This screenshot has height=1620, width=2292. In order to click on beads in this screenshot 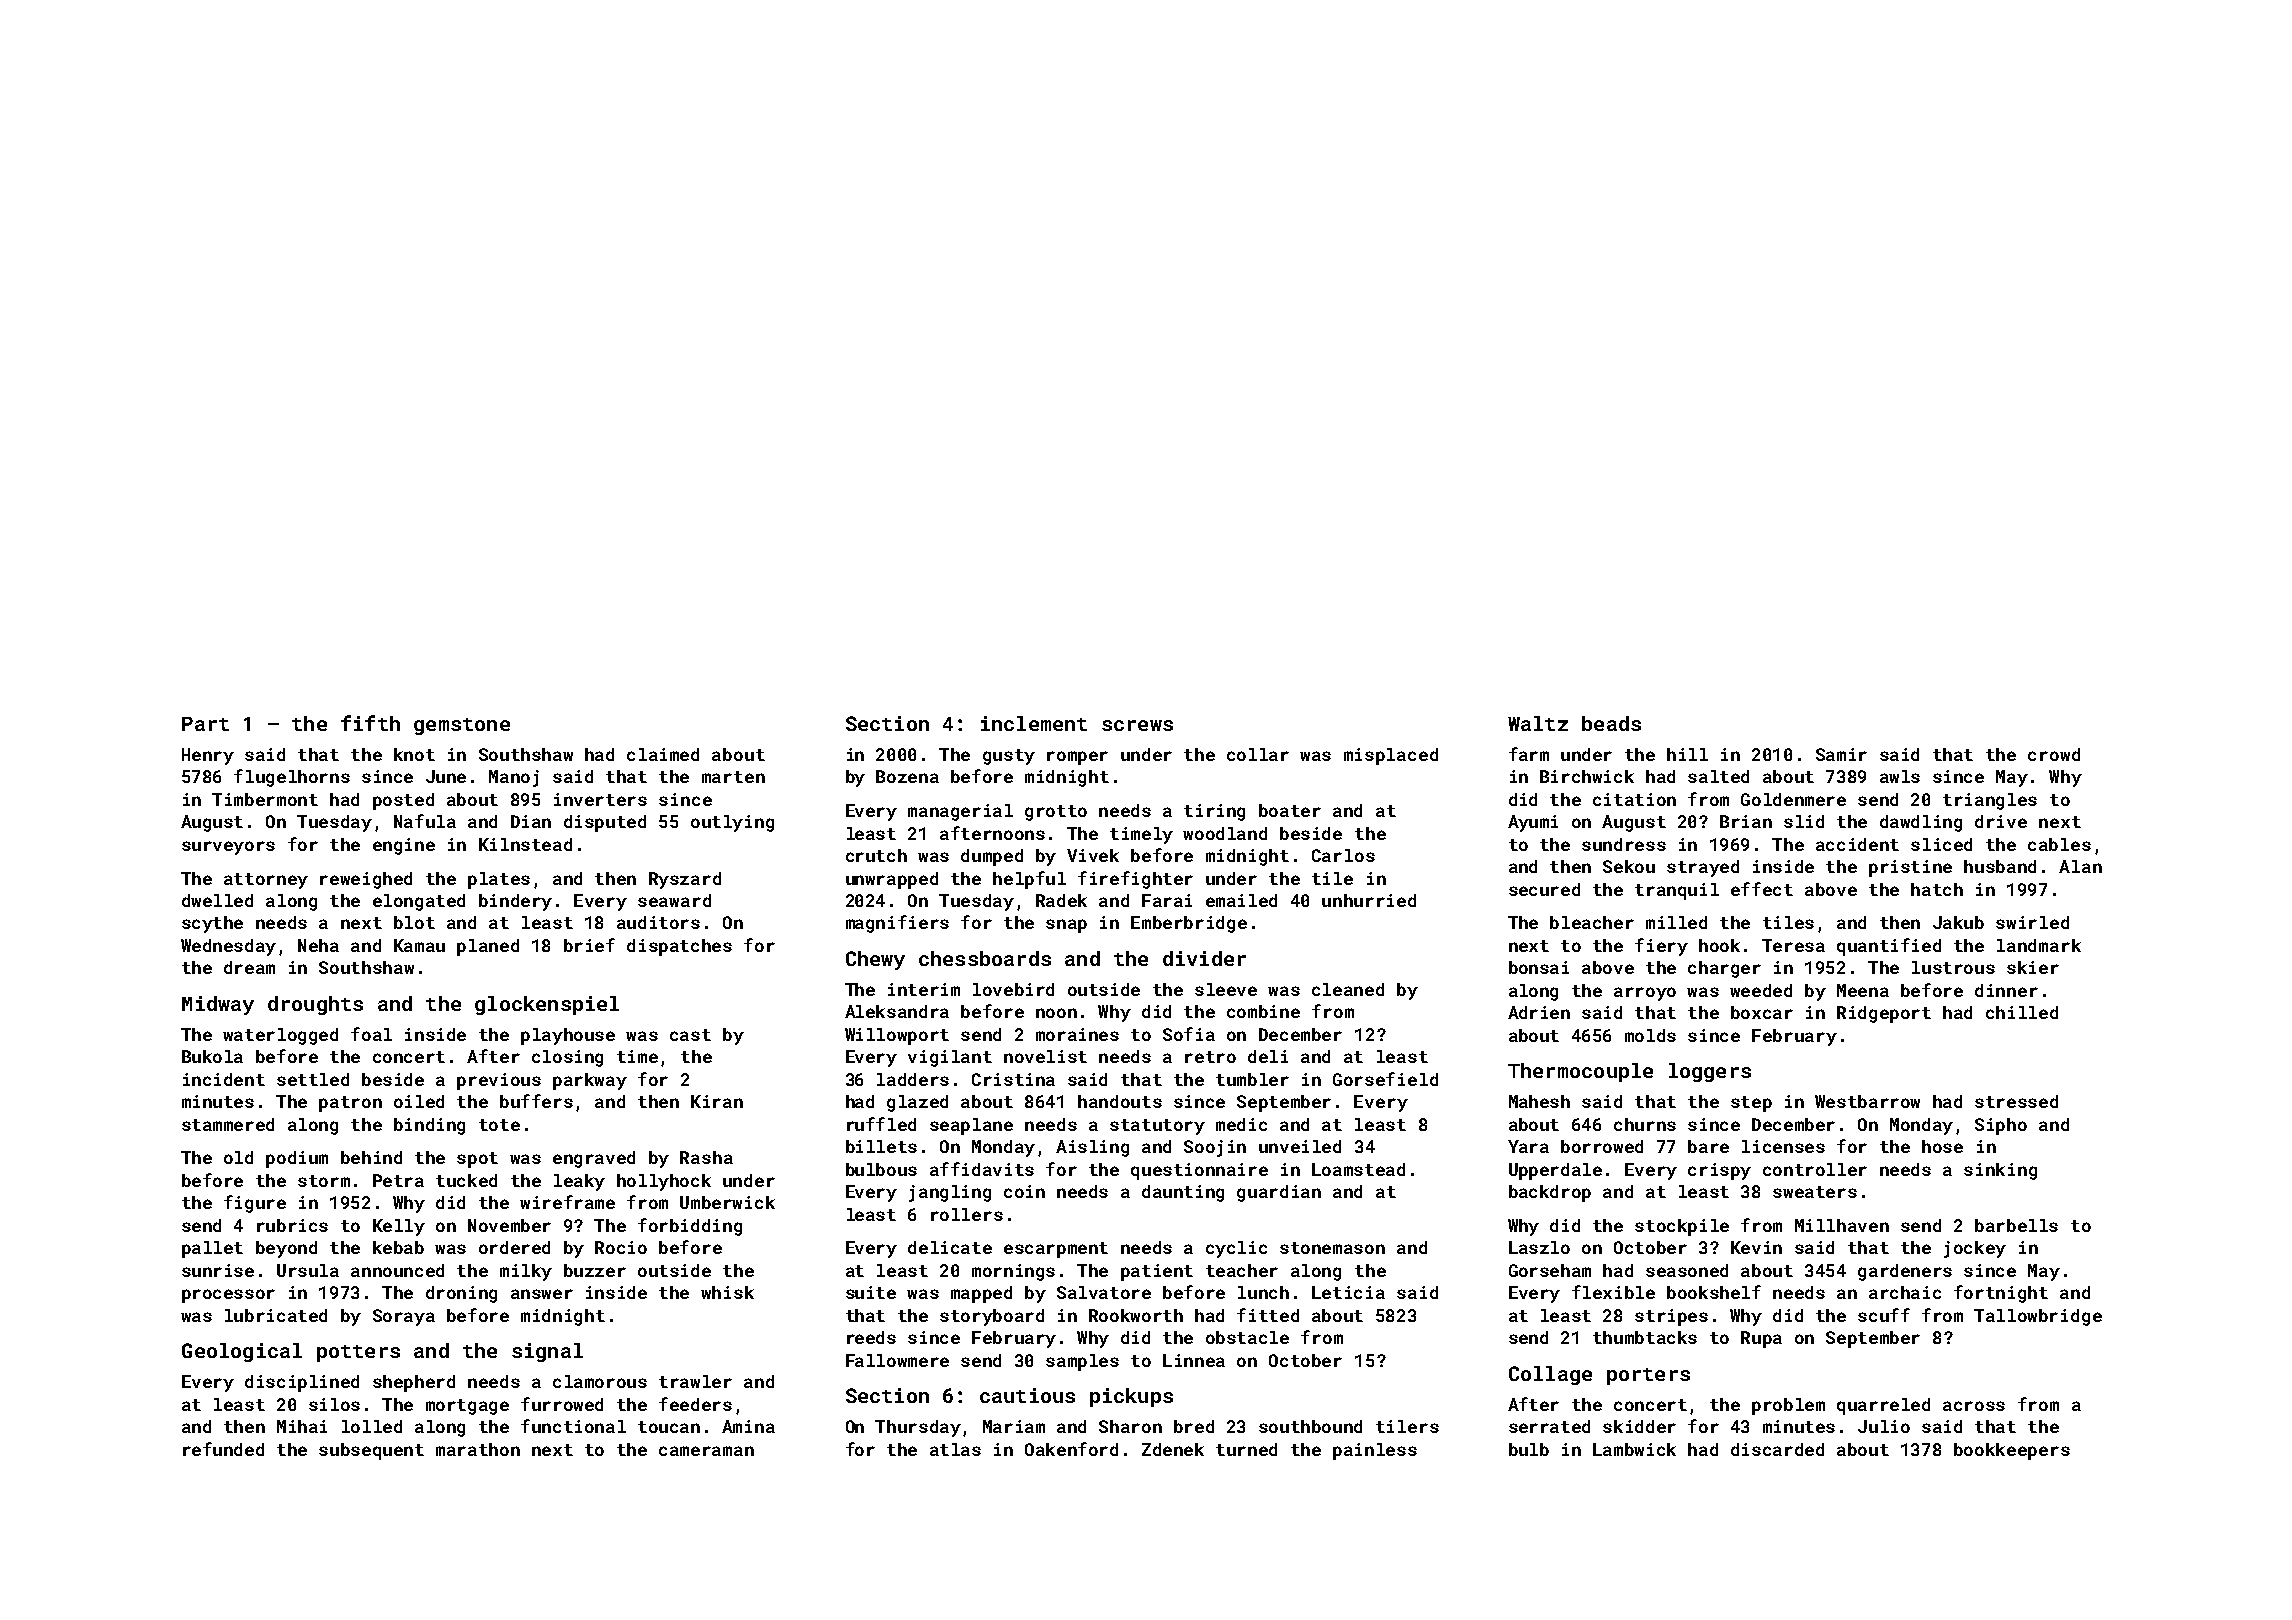, I will do `click(1611, 723)`.
